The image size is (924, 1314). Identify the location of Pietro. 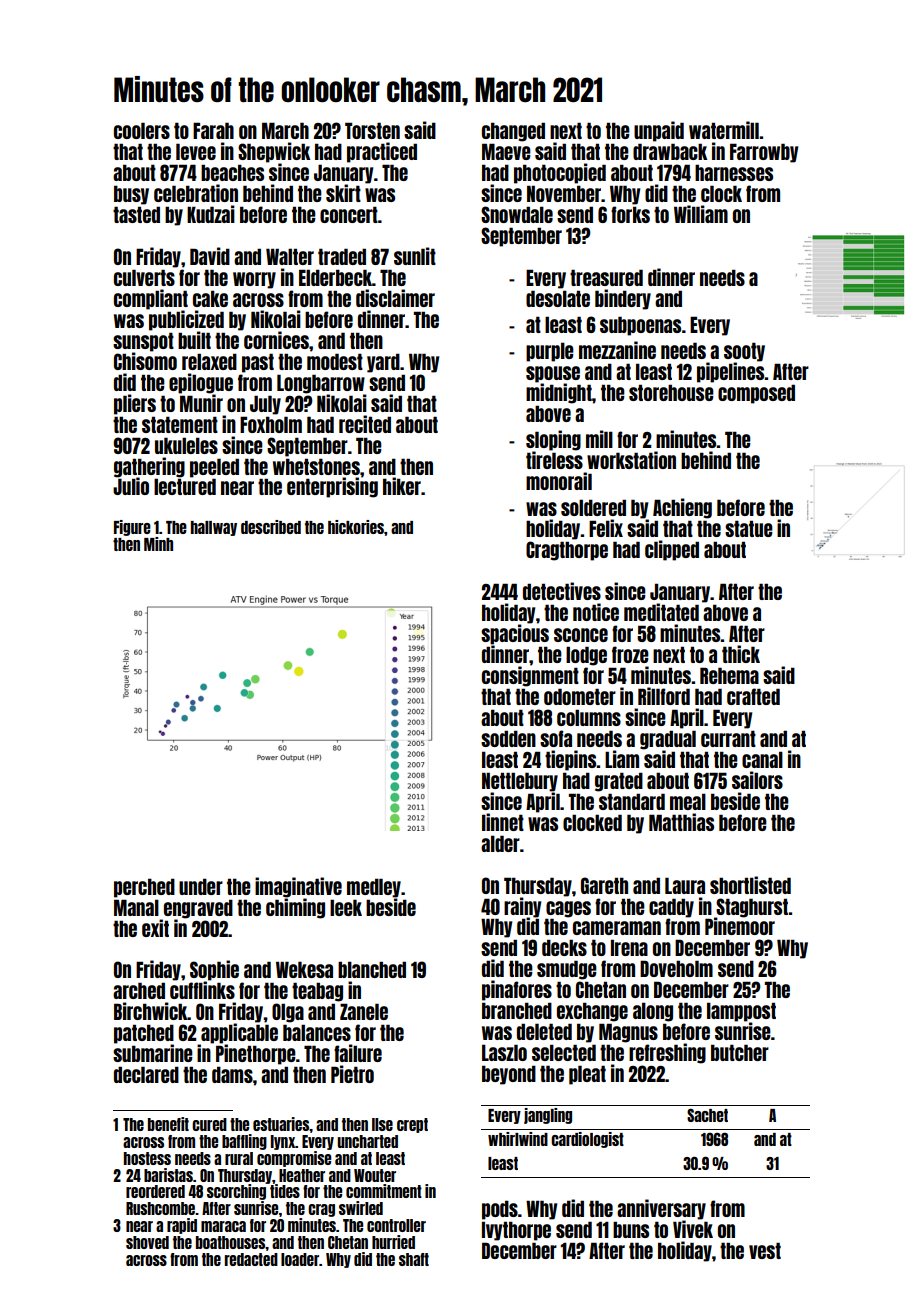
(352, 1074).
